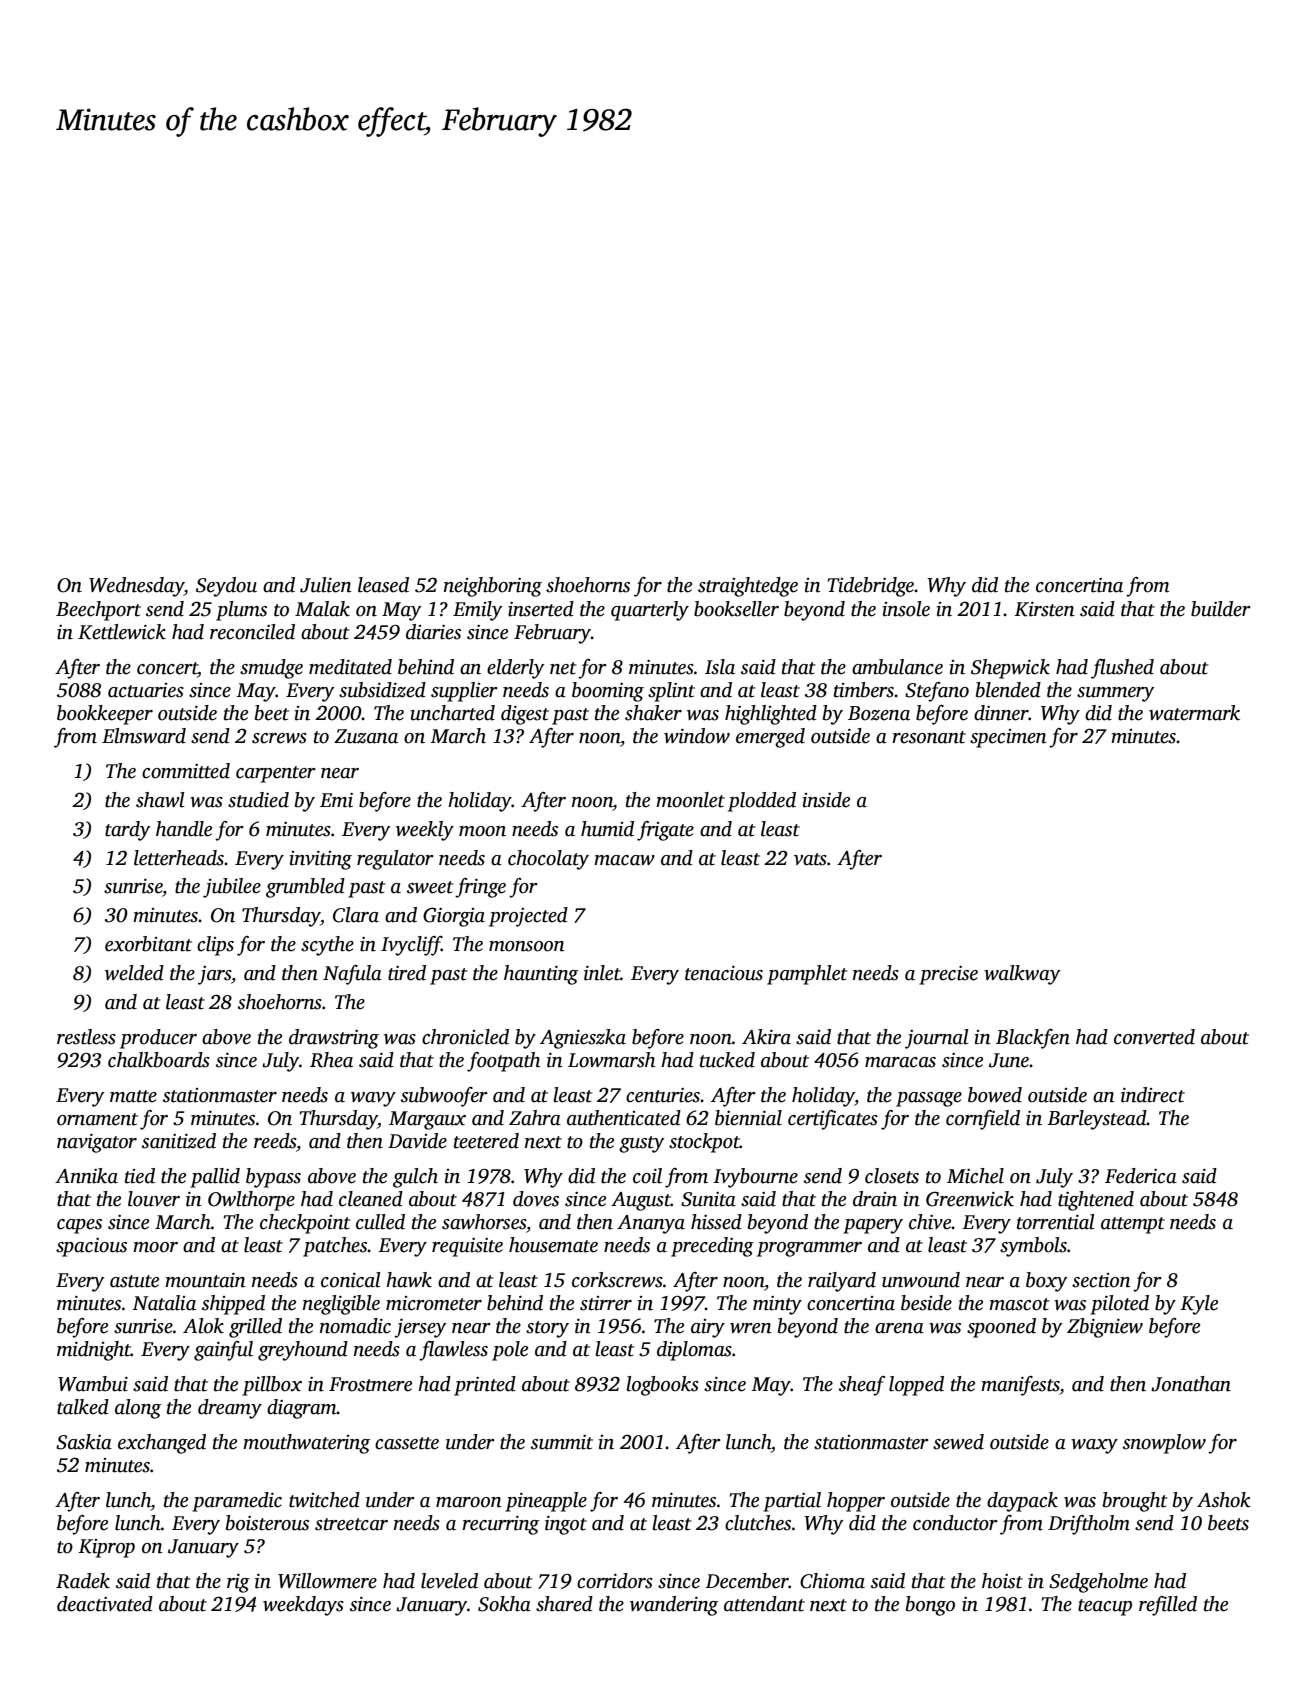  What do you see at coordinates (1022, 975) in the image?
I see `walkway` at bounding box center [1022, 975].
